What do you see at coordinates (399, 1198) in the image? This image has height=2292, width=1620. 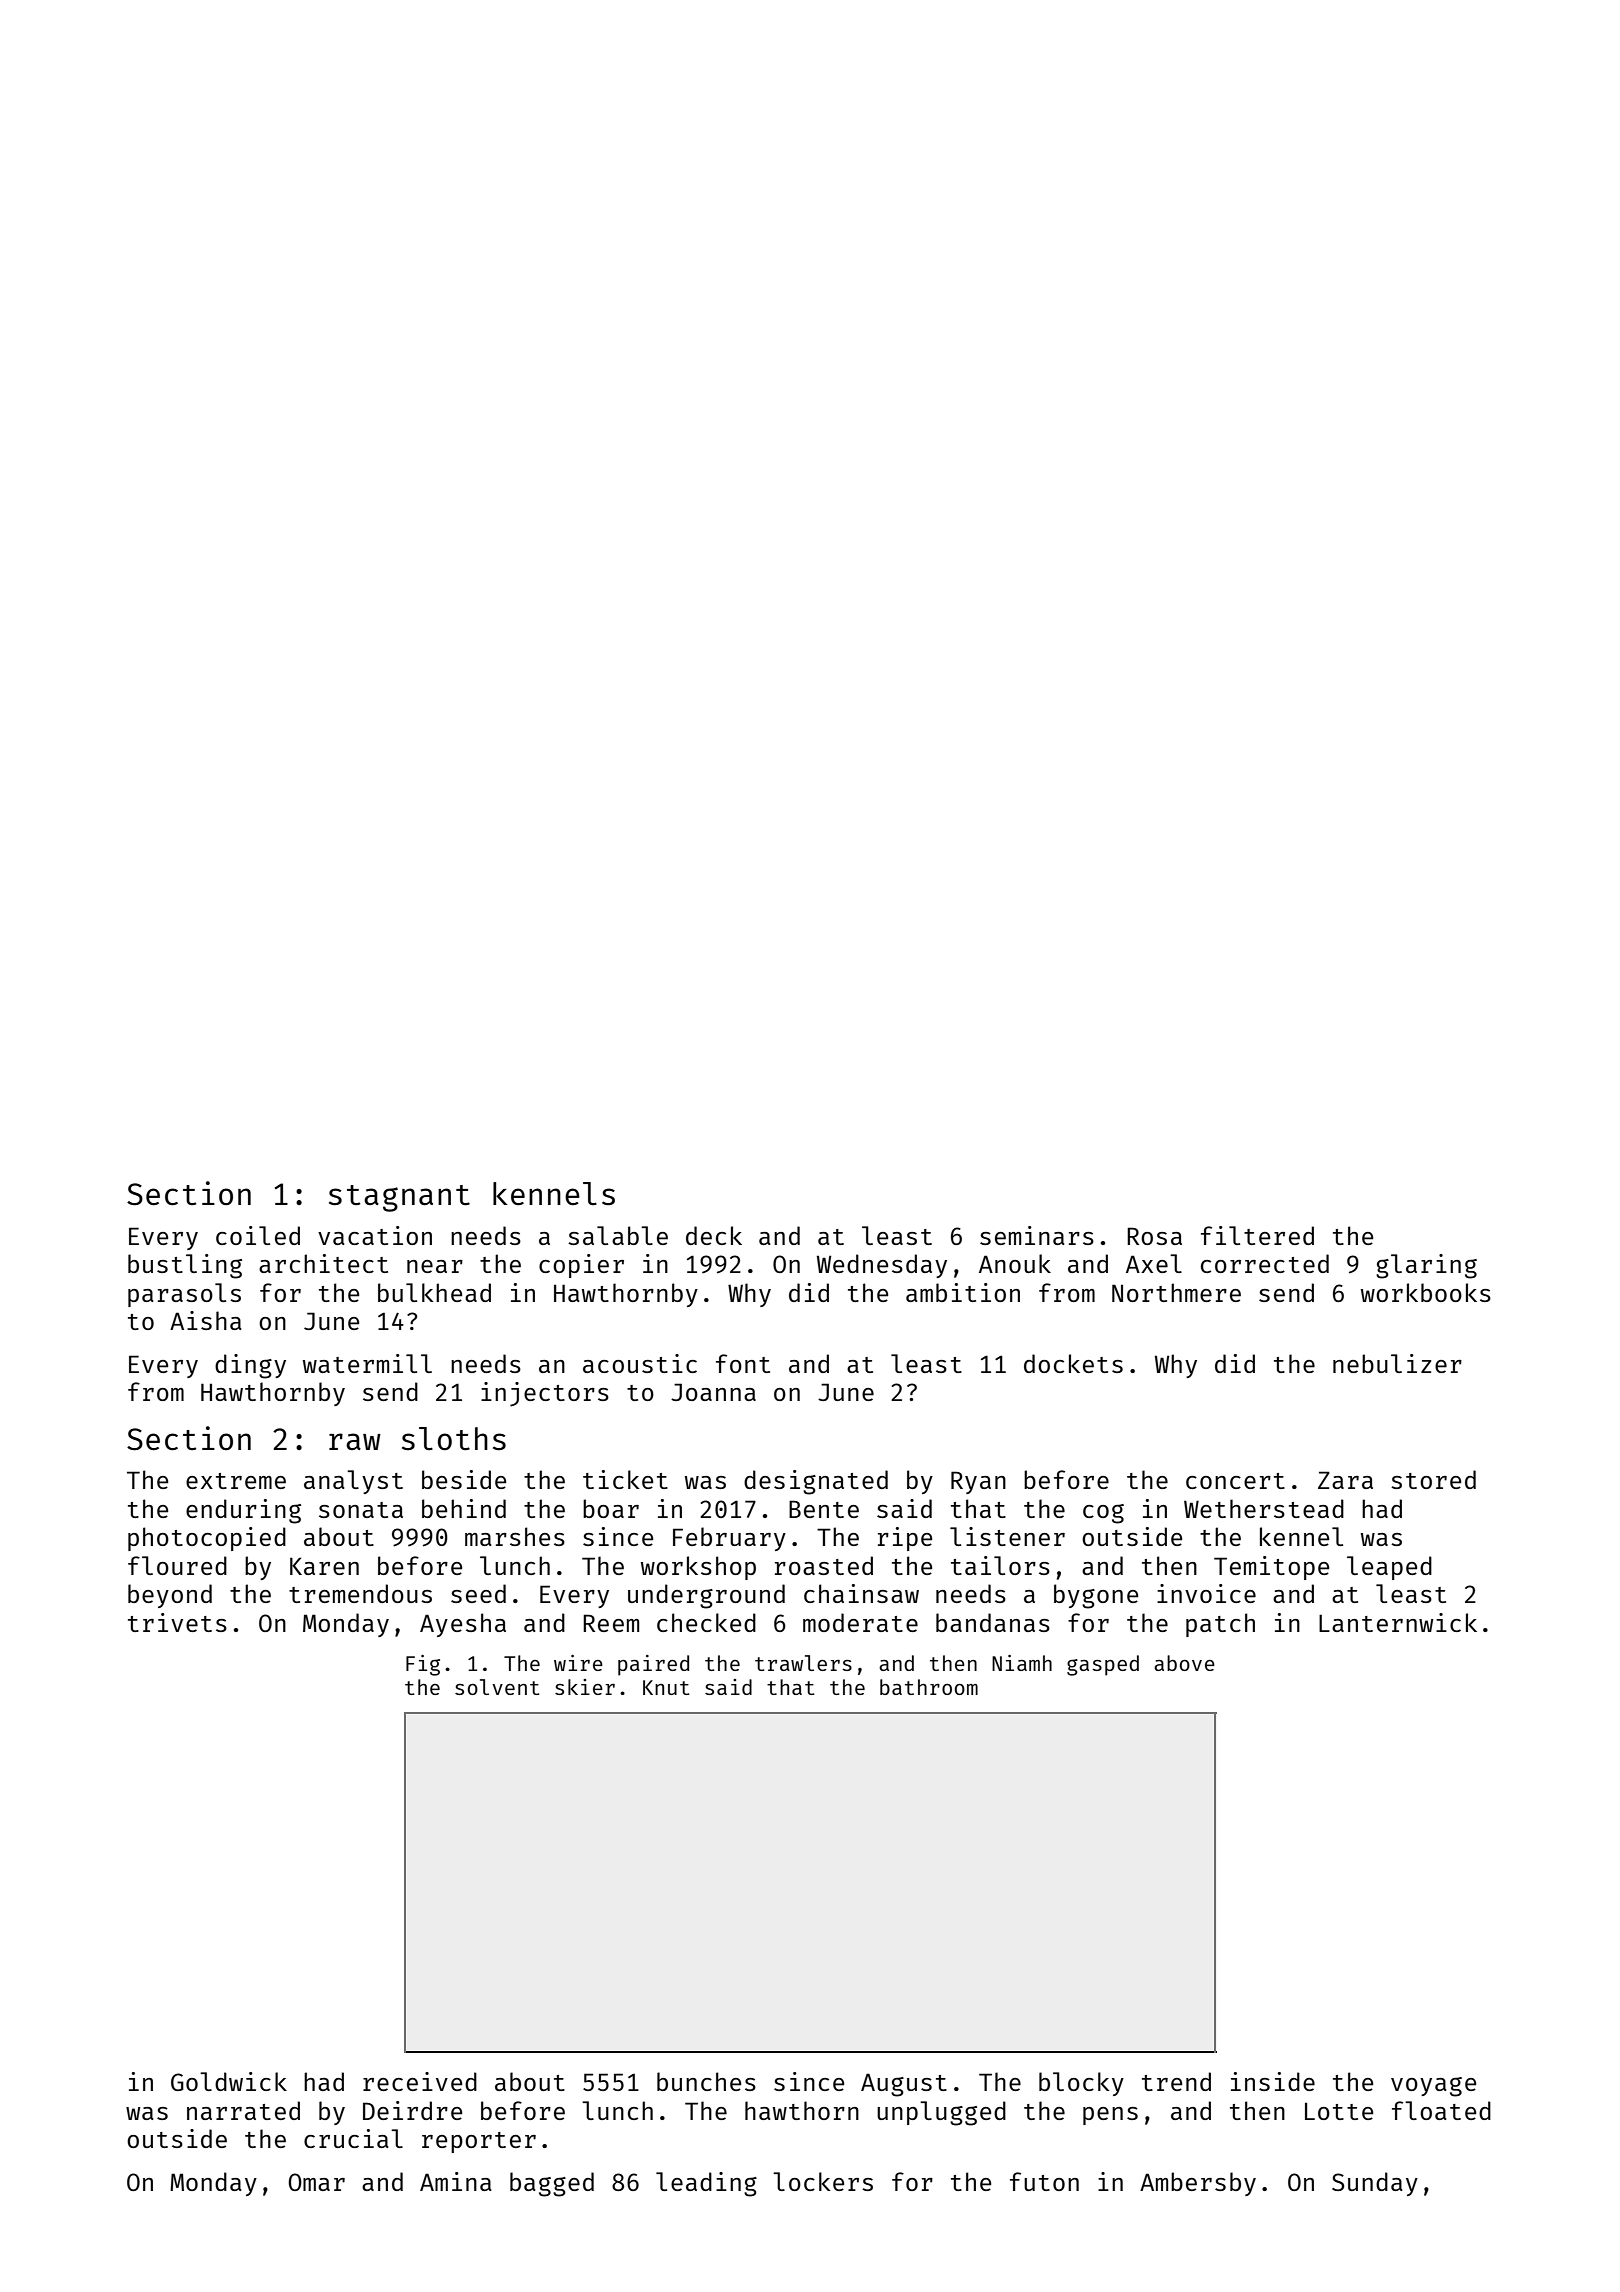 I see `stagnant` at bounding box center [399, 1198].
